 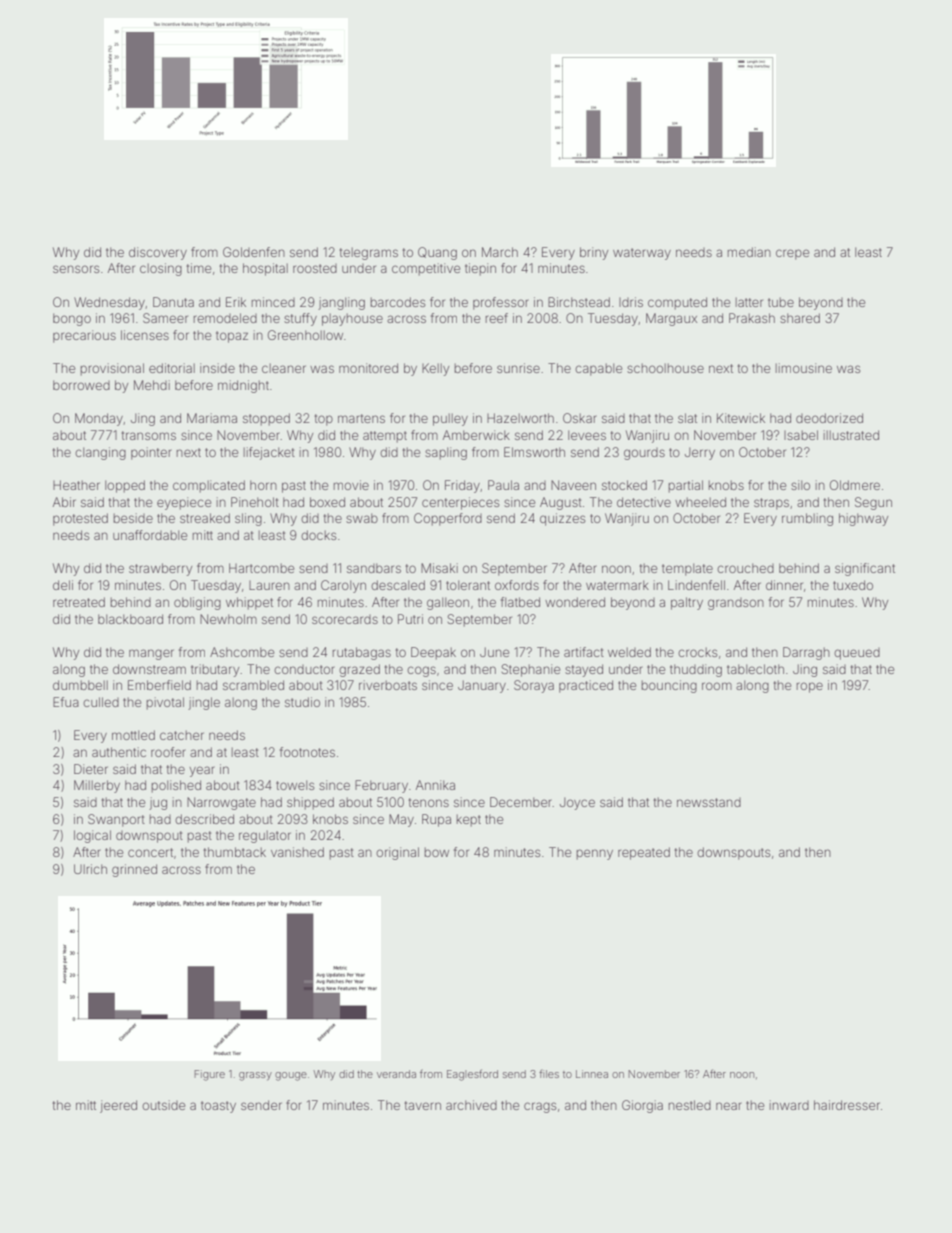 What do you see at coordinates (76, 269) in the screenshot?
I see `sensors` at bounding box center [76, 269].
